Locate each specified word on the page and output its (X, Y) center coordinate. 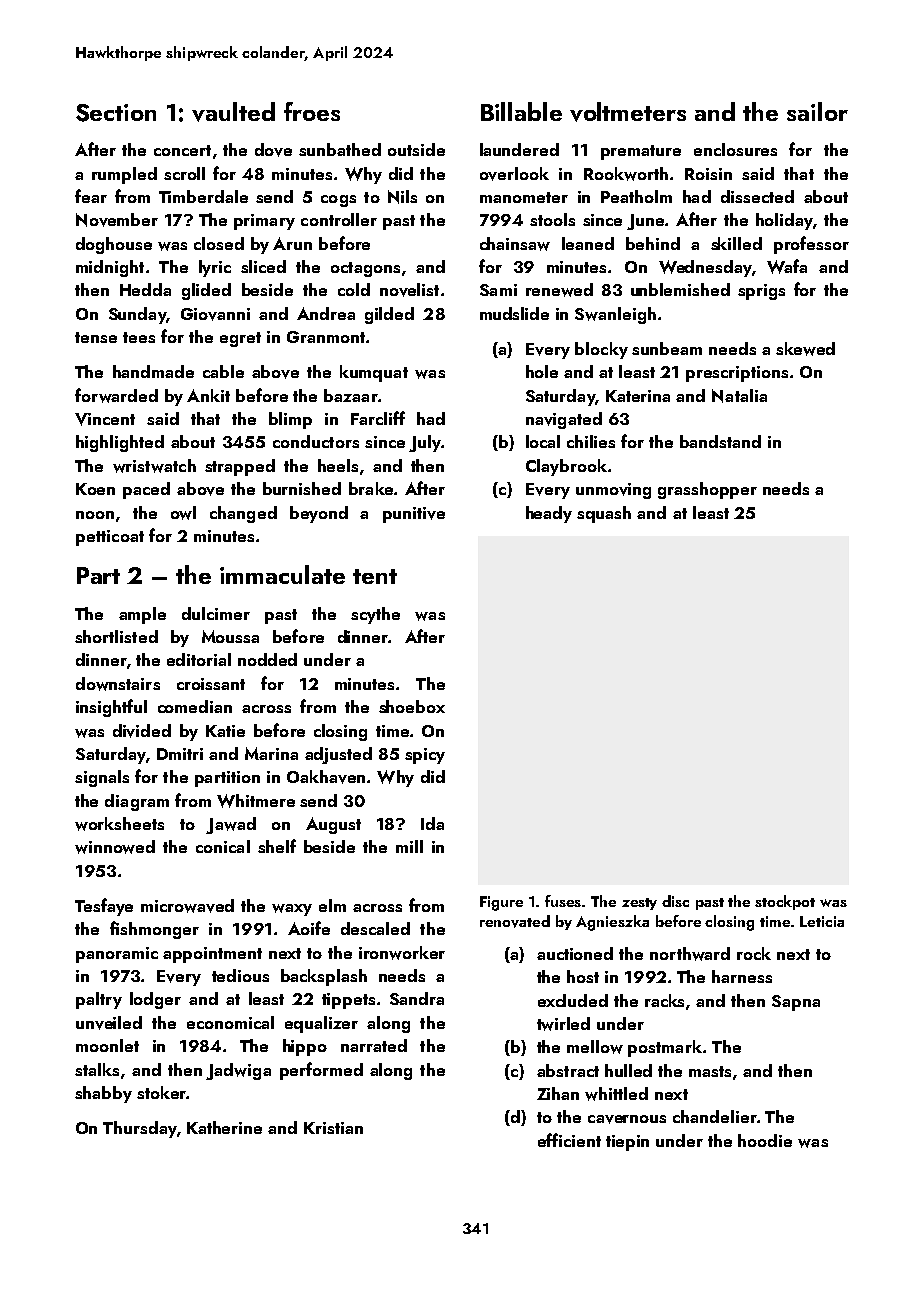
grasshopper (707, 490)
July (425, 443)
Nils (402, 197)
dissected (757, 196)
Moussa (230, 636)
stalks (97, 1069)
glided (206, 291)
